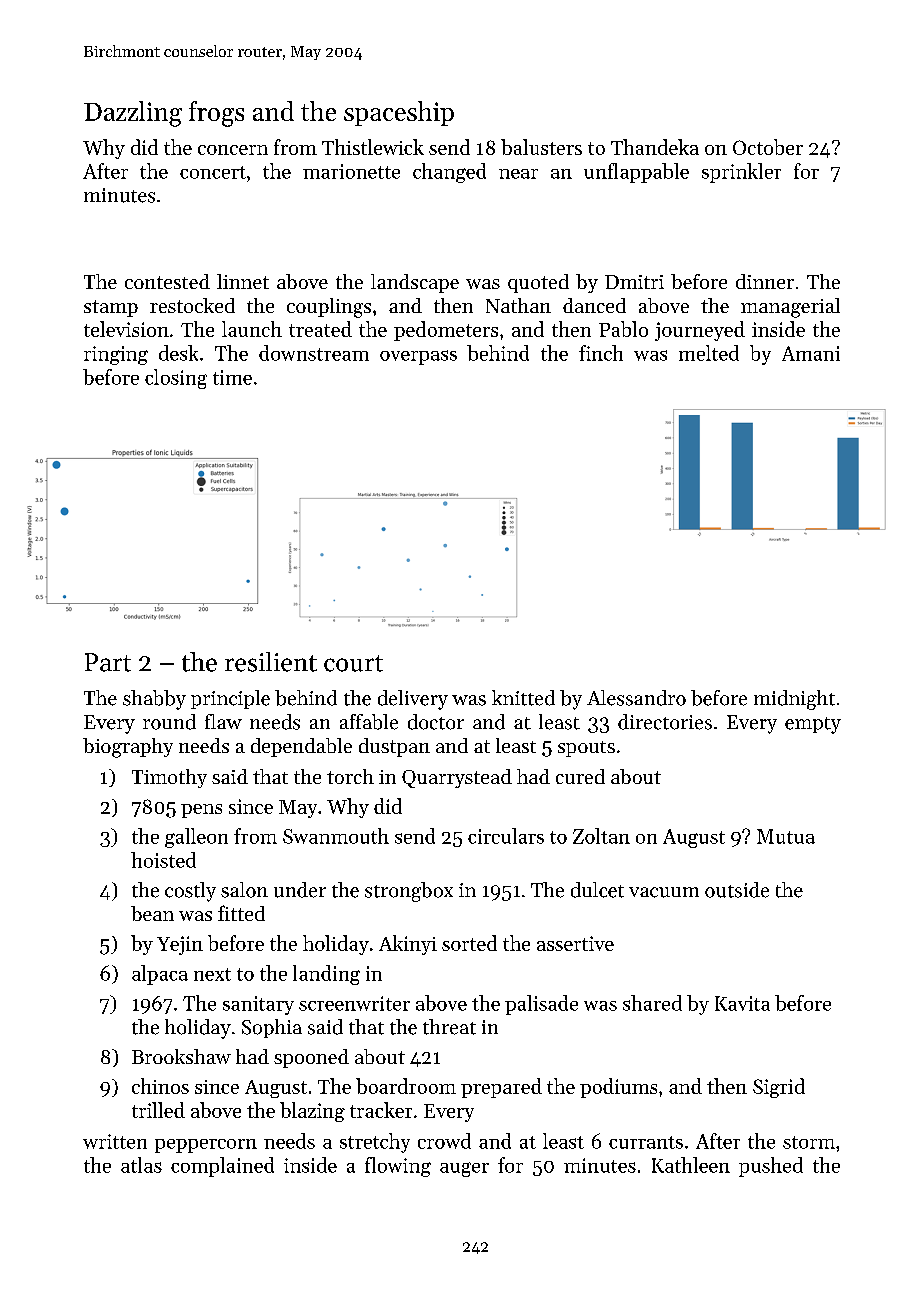 Image resolution: width=924 pixels, height=1308 pixels. What do you see at coordinates (794, 700) in the screenshot?
I see `midnight` at bounding box center [794, 700].
